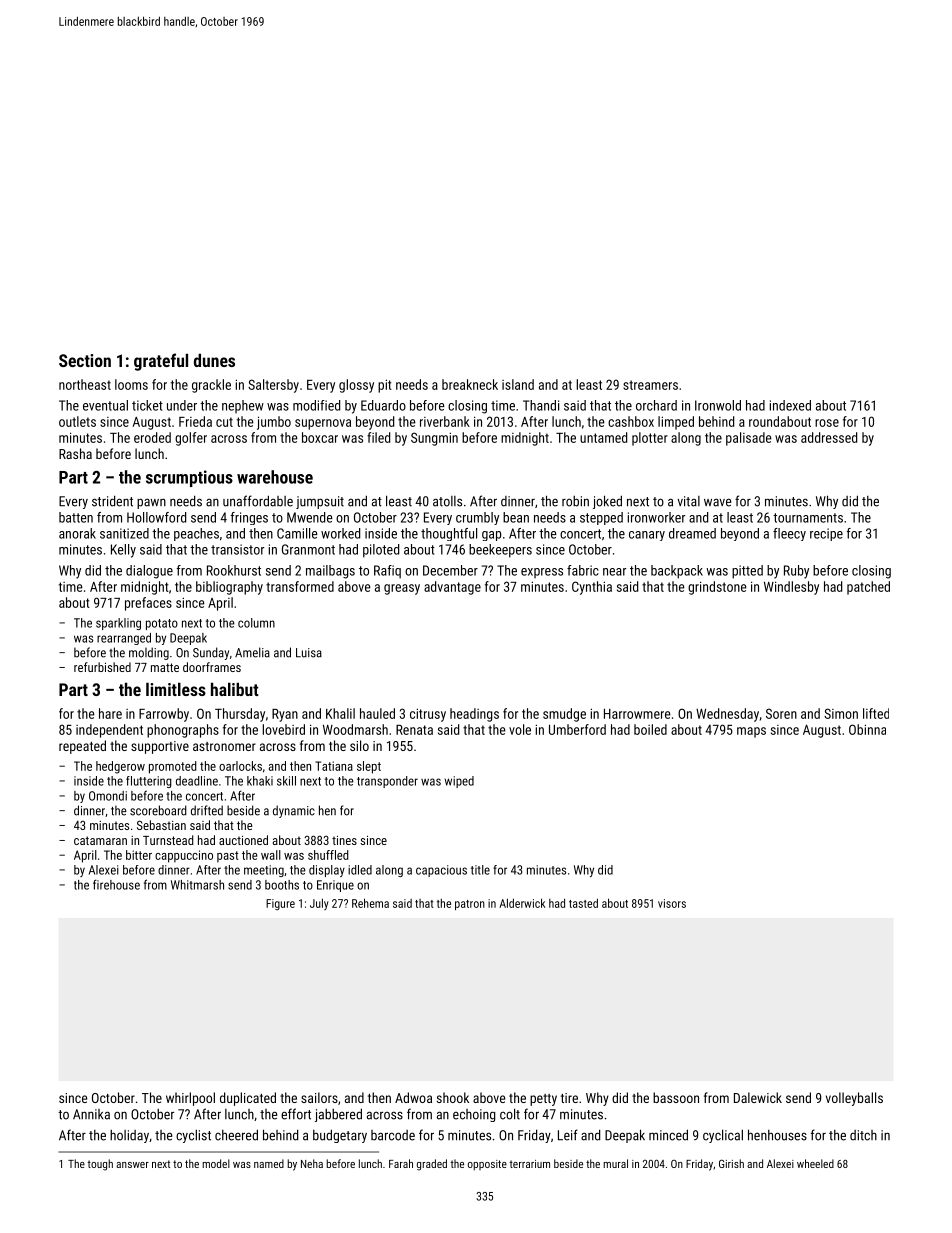  I want to click on visors, so click(672, 903).
